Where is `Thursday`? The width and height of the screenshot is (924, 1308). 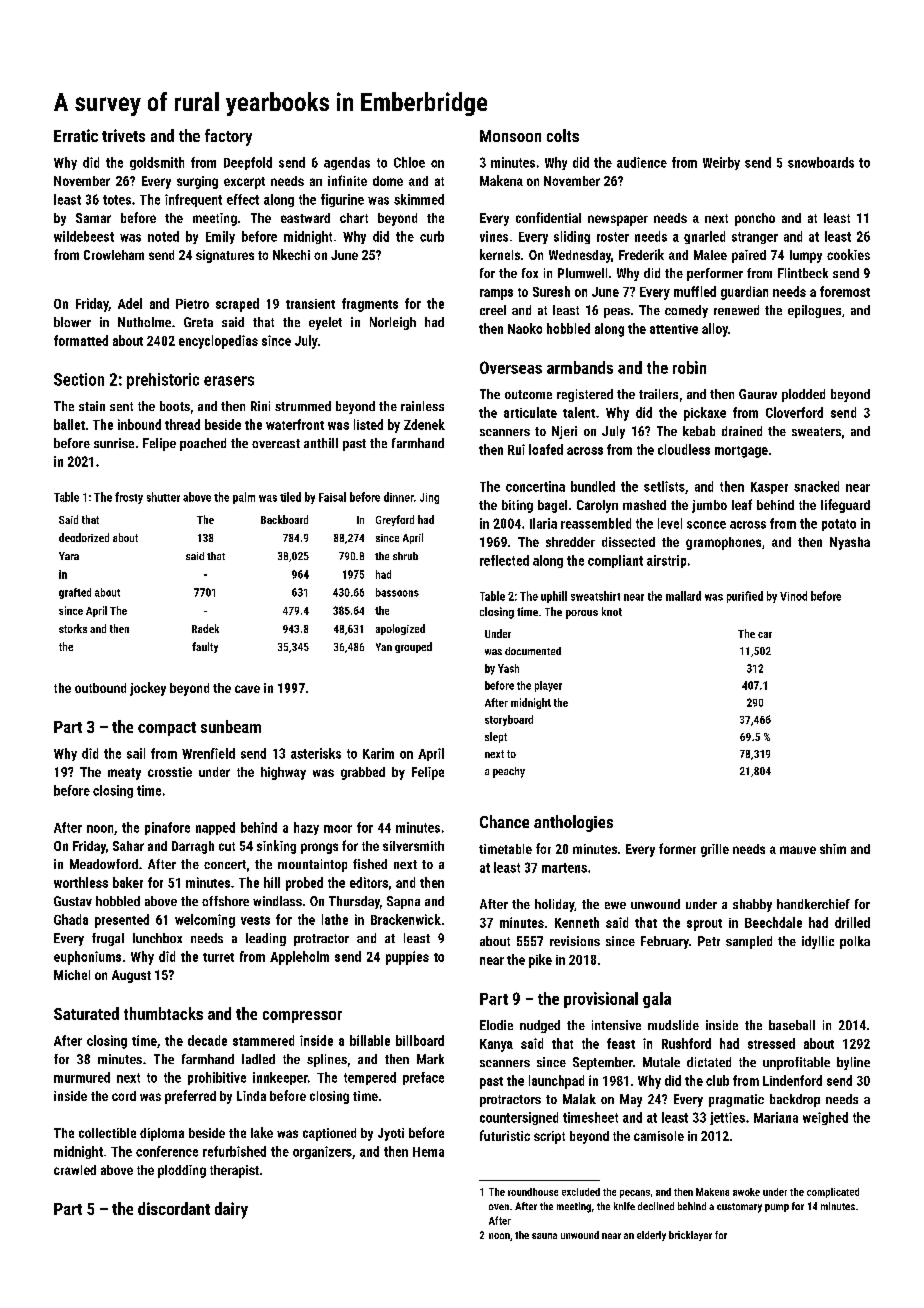 Thursday is located at coordinates (354, 902).
